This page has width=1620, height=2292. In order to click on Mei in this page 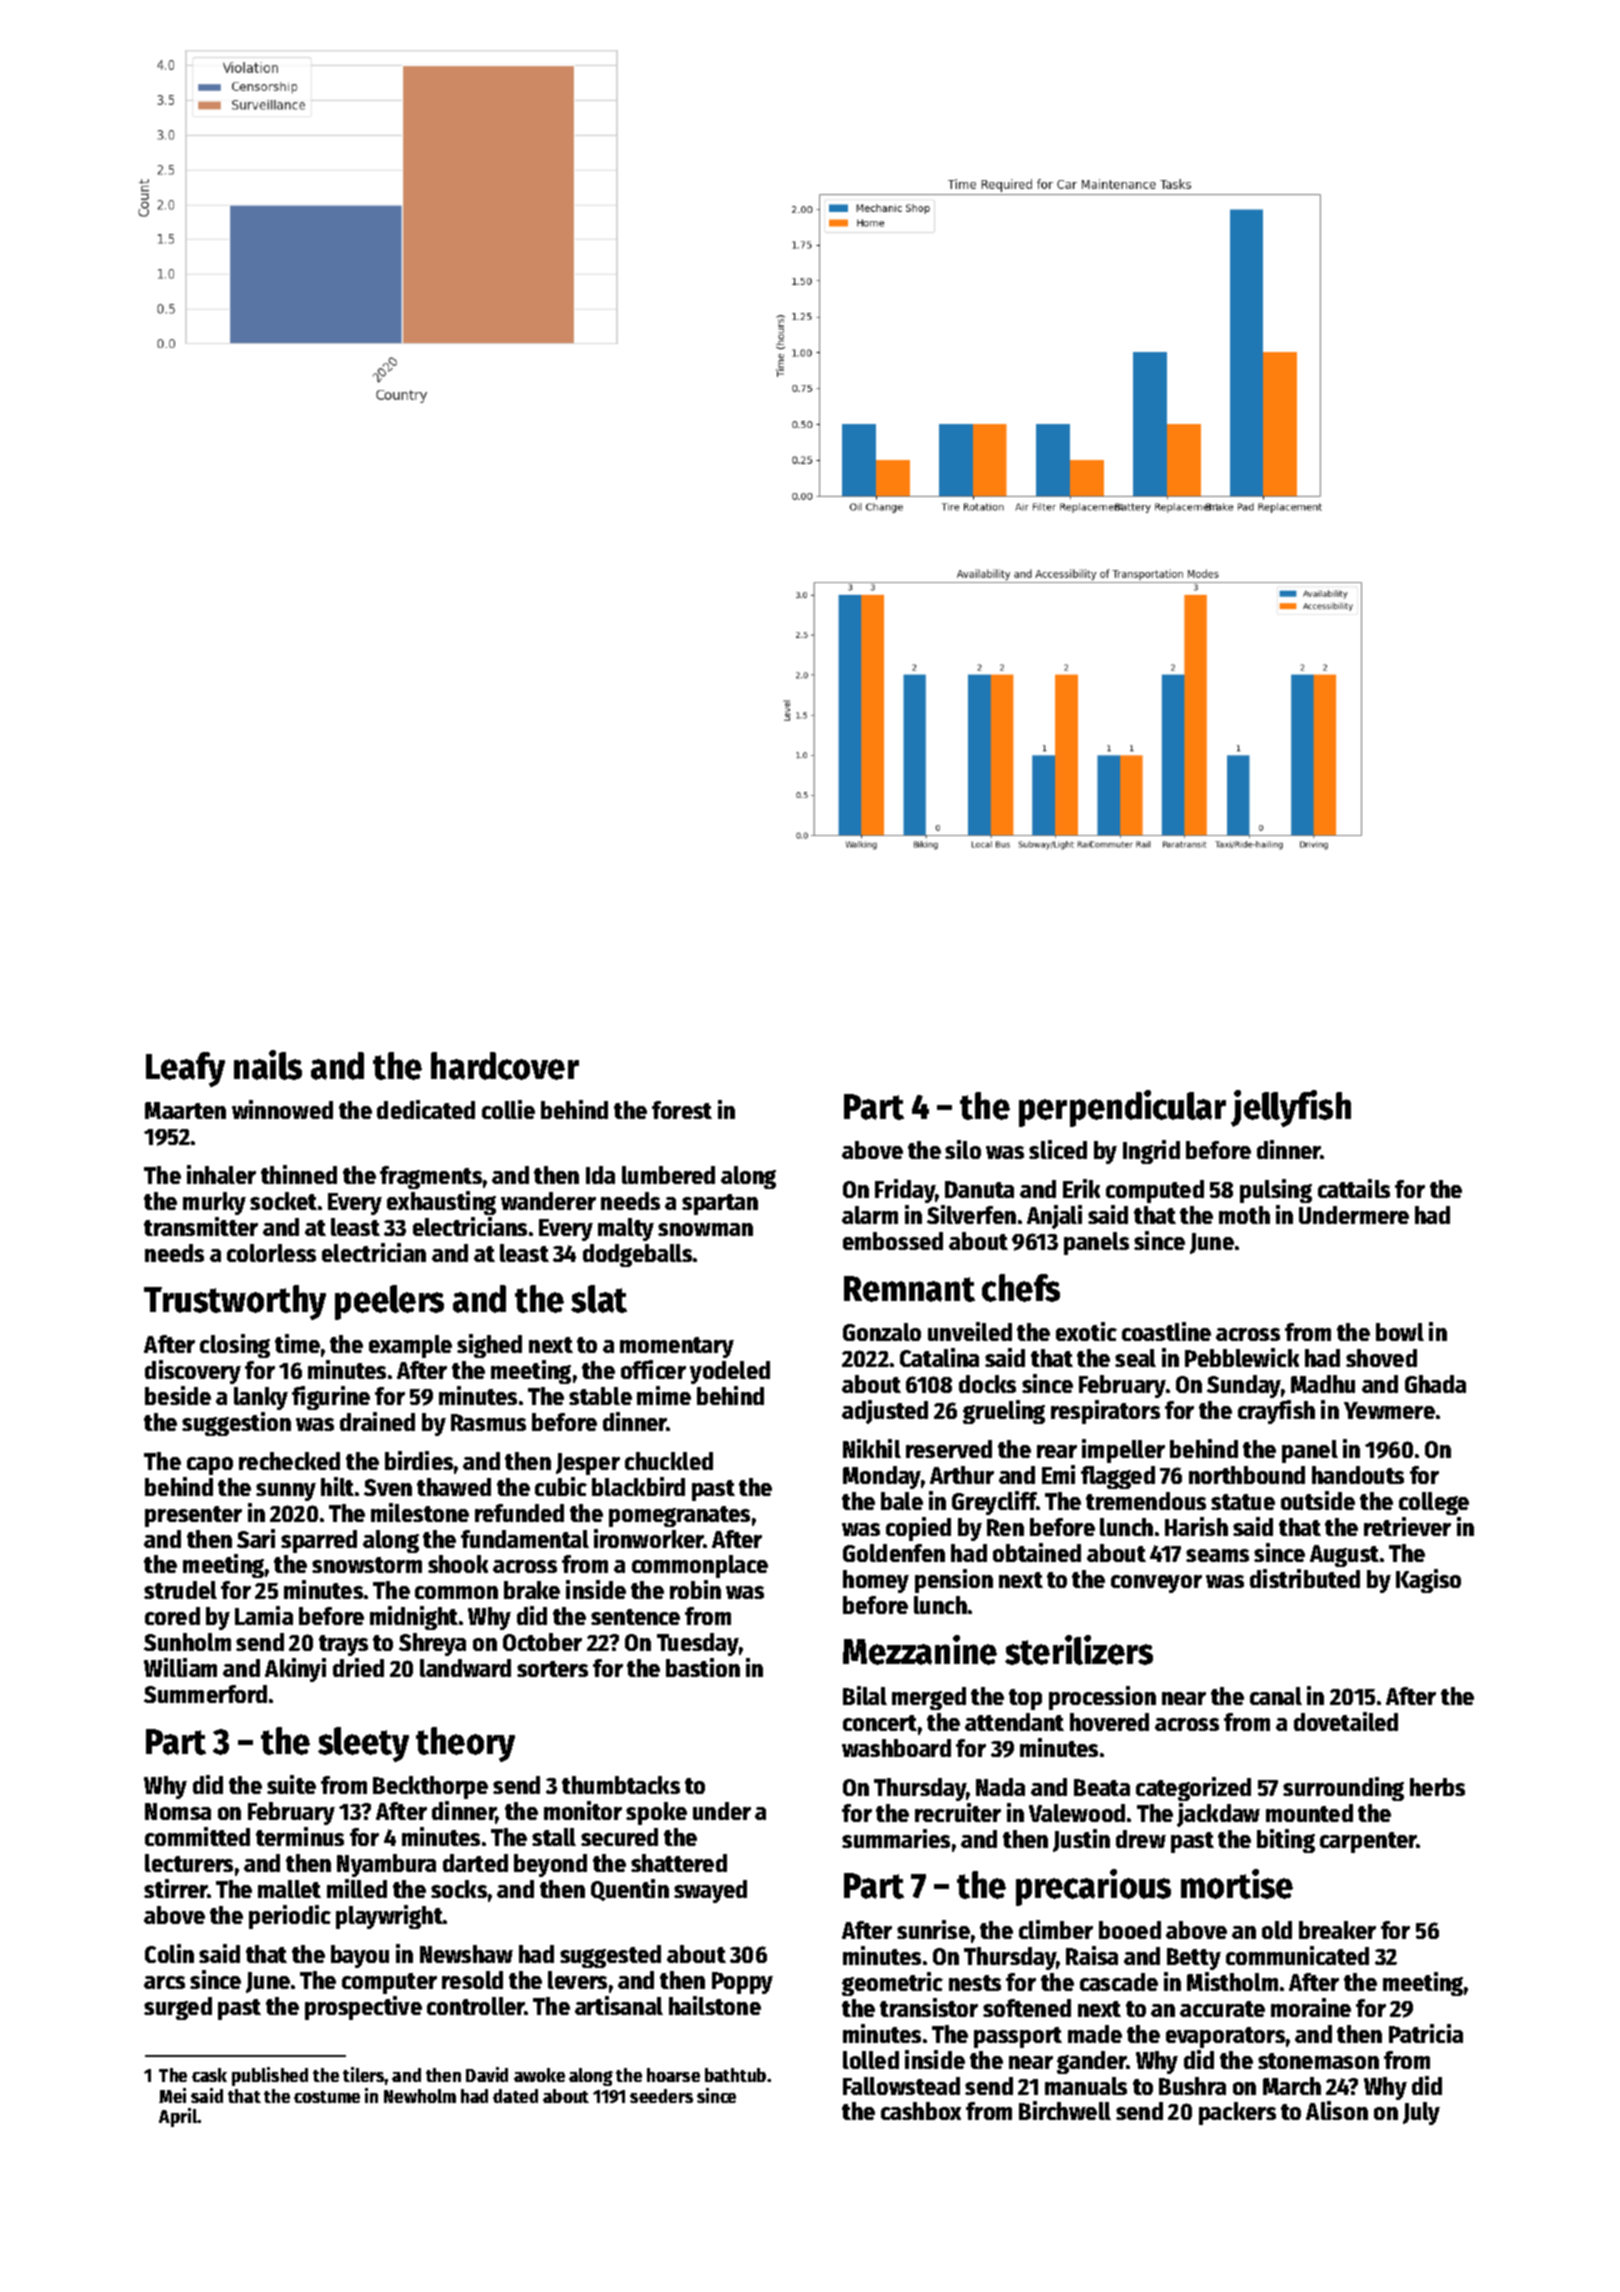, I will do `click(172, 2095)`.
